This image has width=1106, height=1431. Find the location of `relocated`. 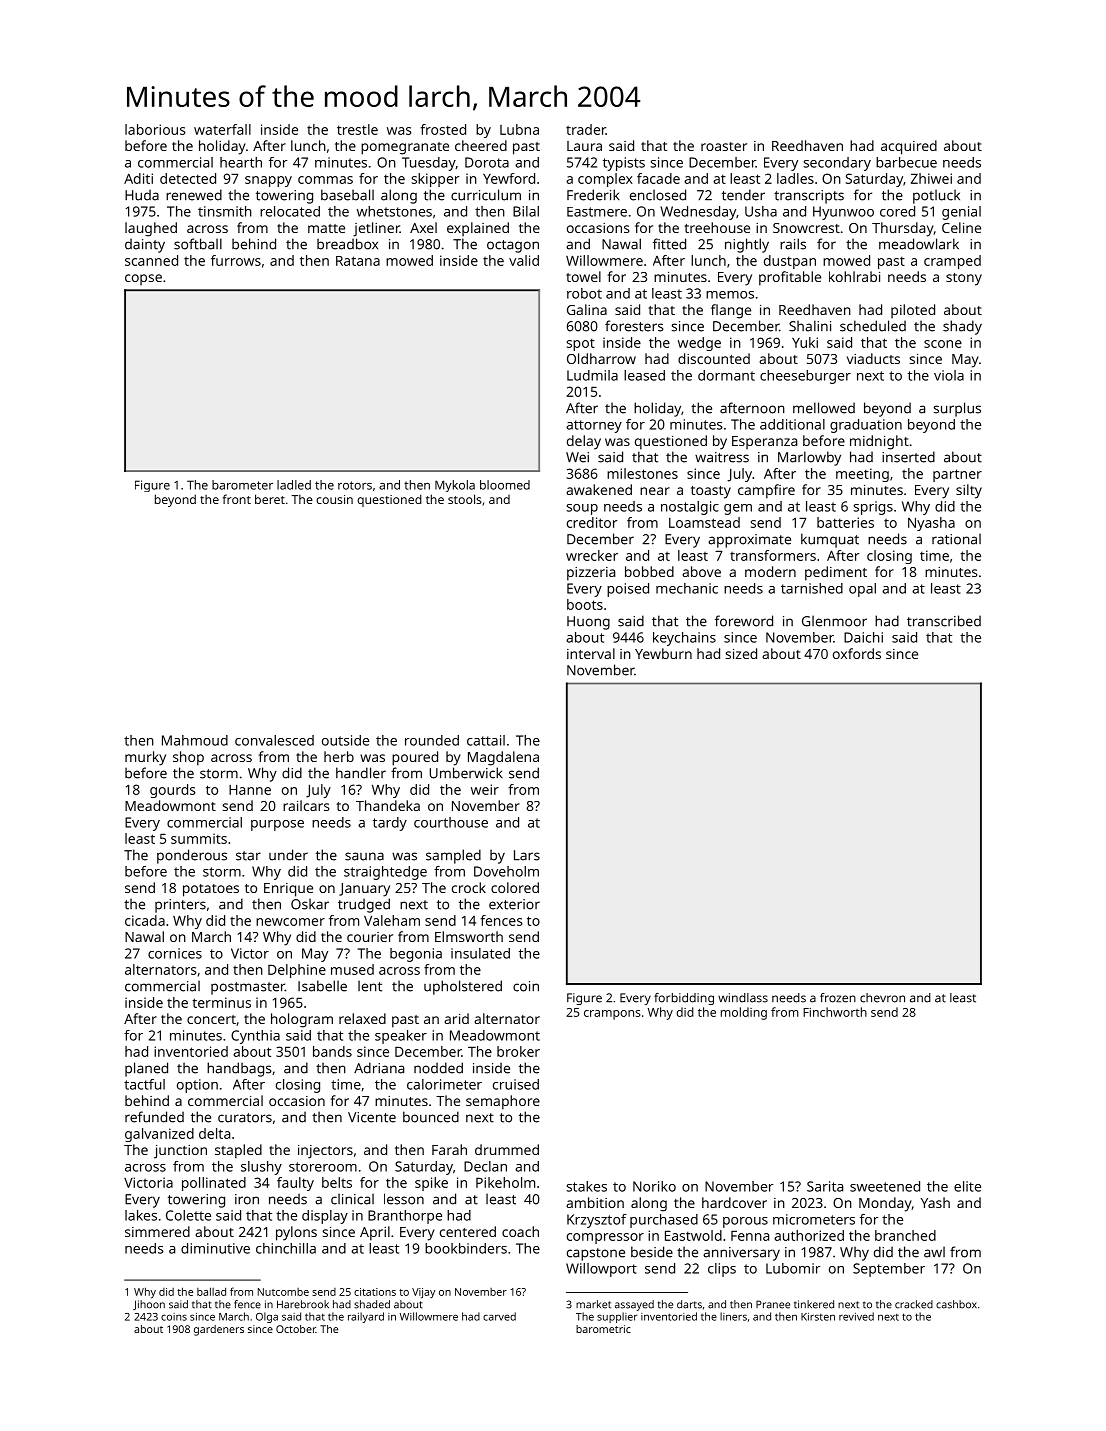

relocated is located at coordinates (290, 211).
